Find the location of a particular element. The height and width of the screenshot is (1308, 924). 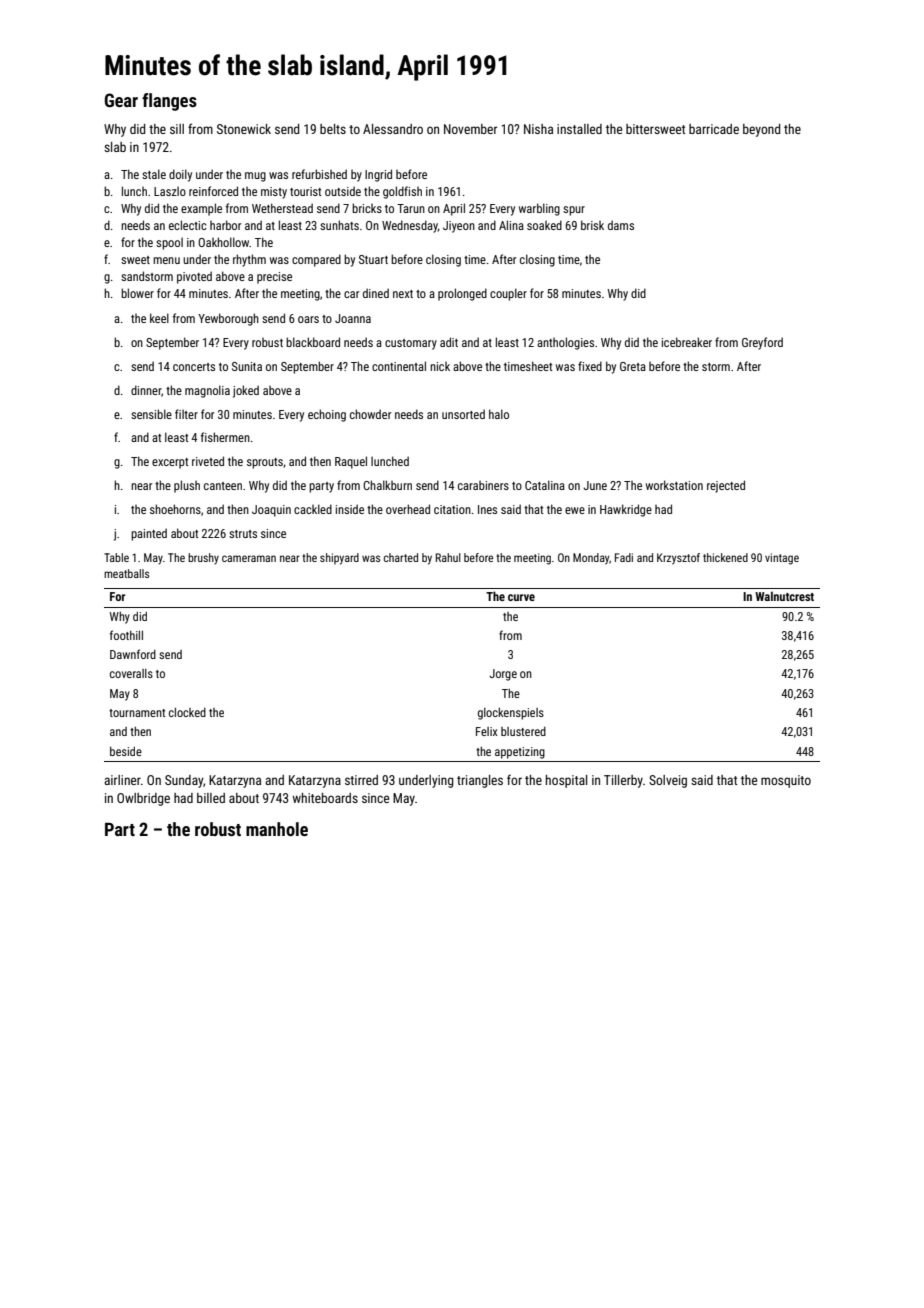

flanges is located at coordinates (169, 102).
